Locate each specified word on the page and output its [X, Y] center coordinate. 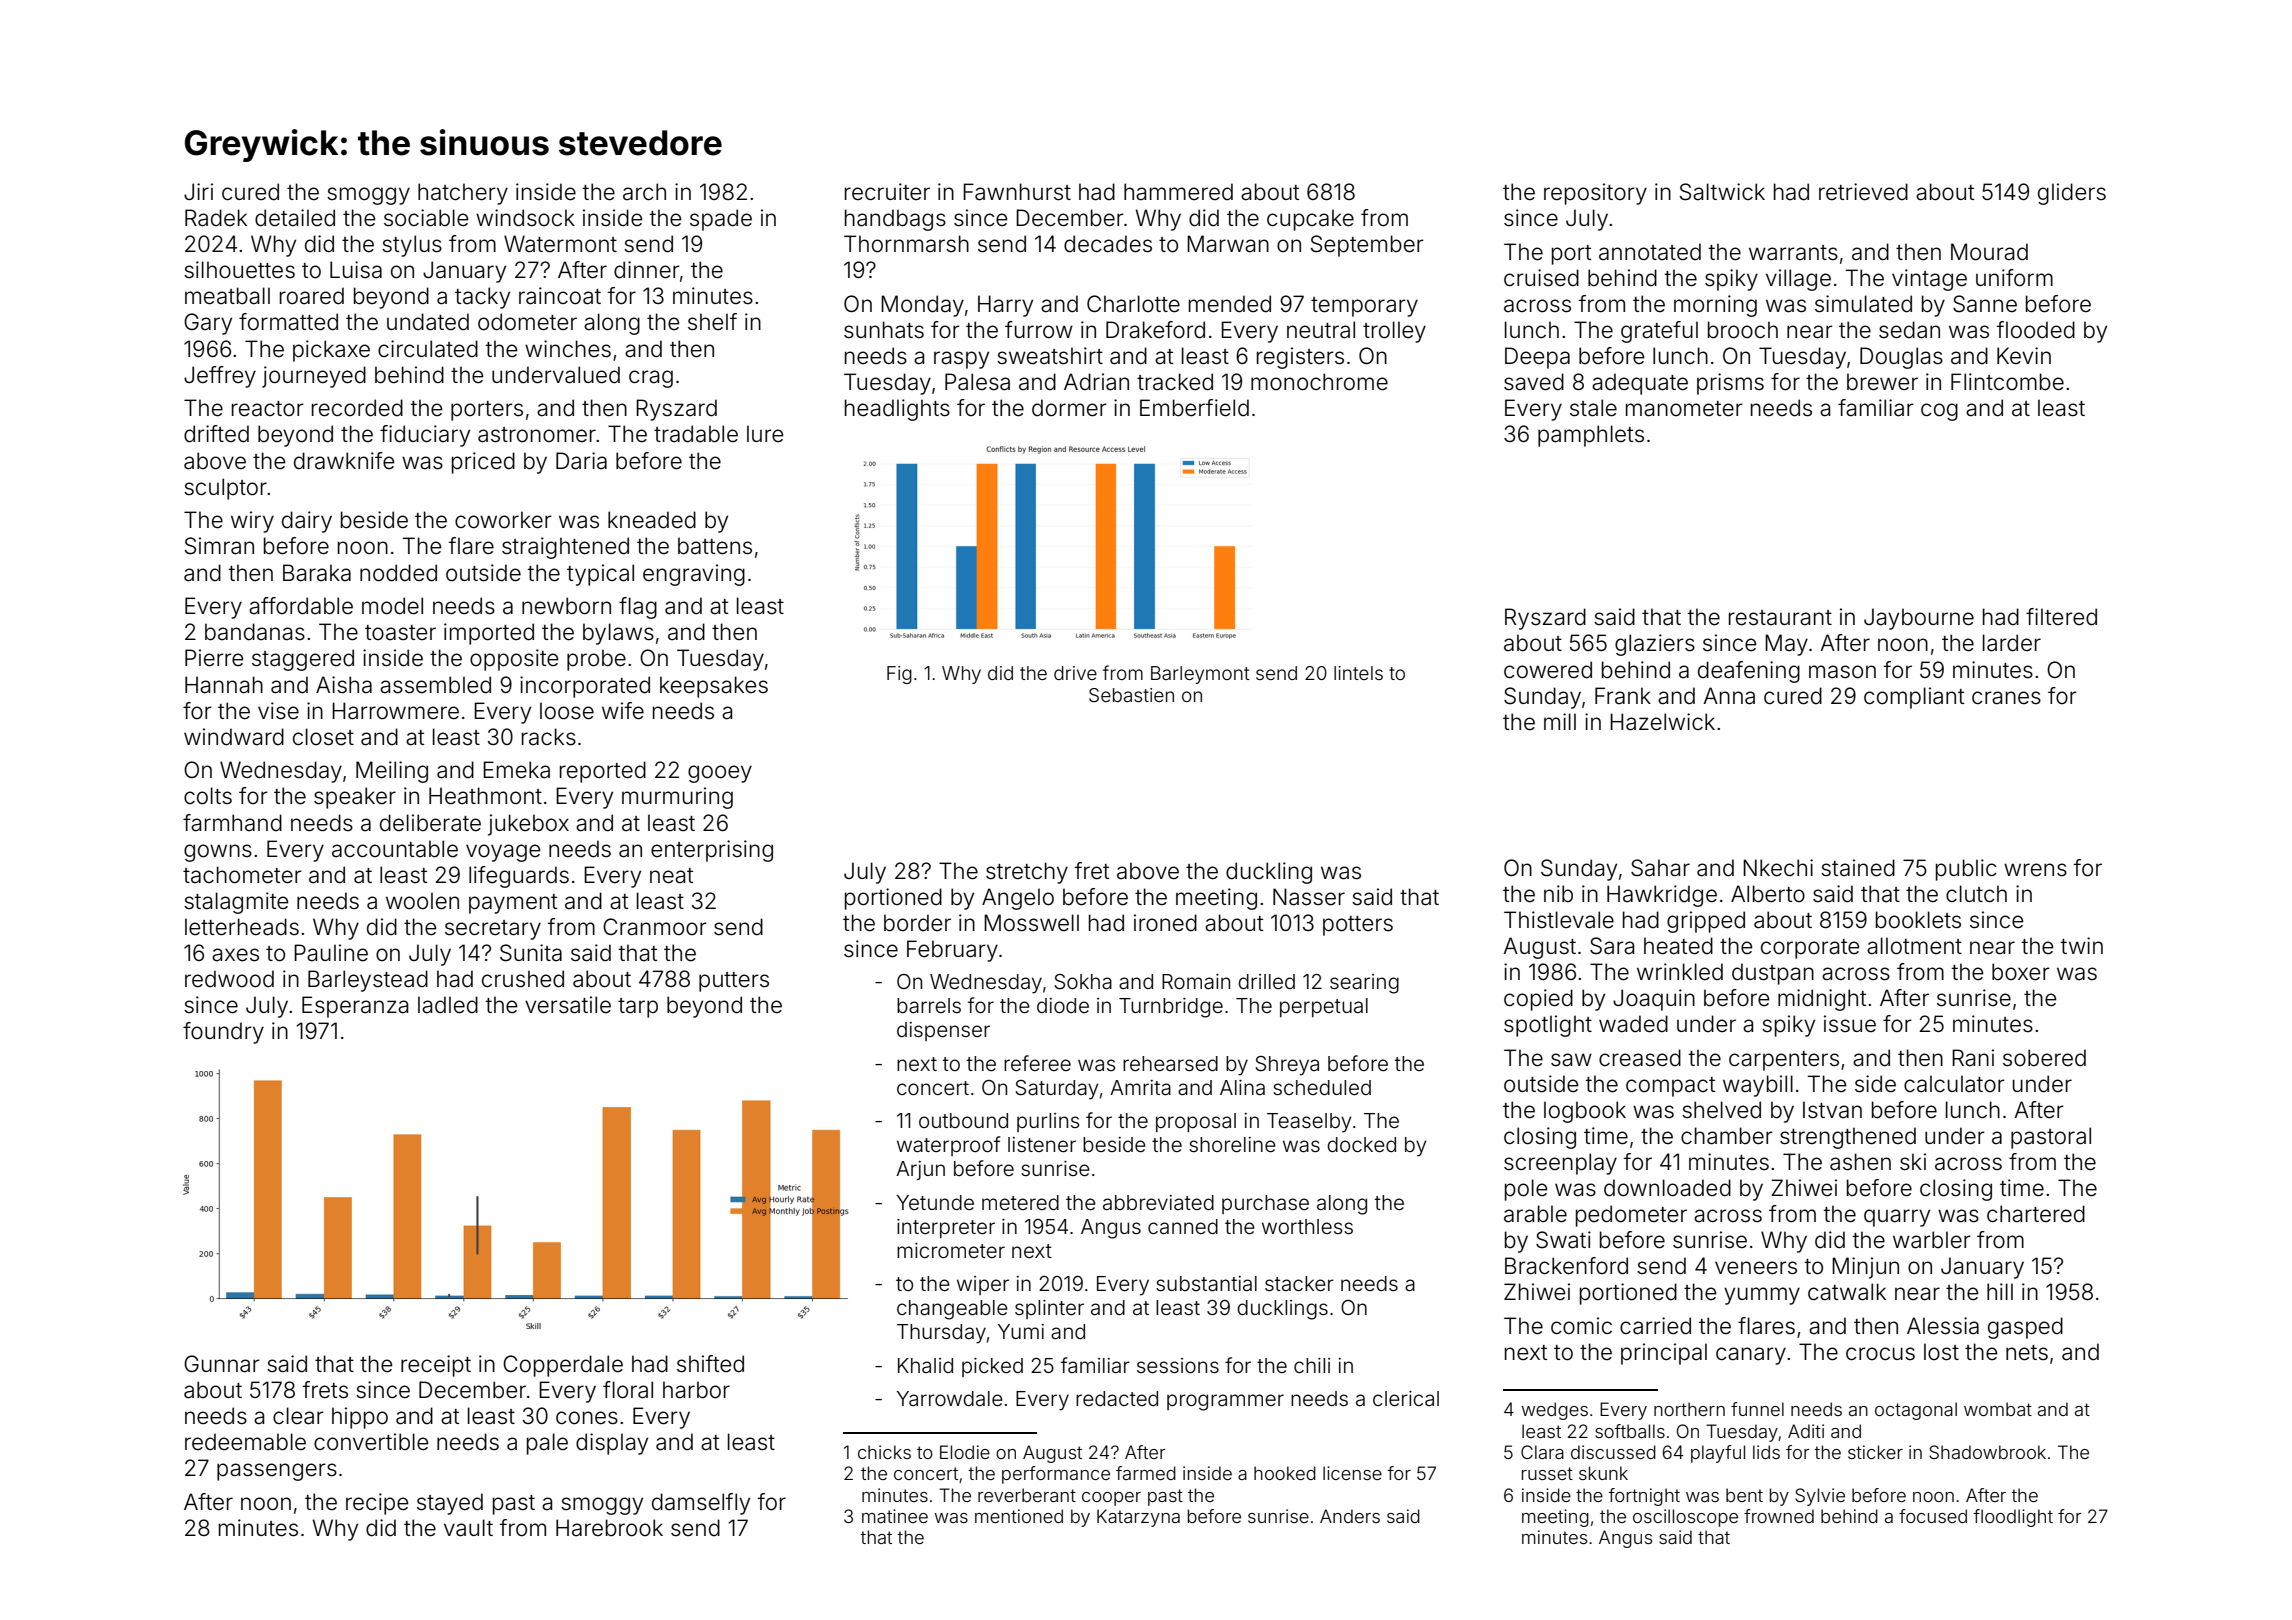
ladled [448, 1005]
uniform [2014, 278]
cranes [2006, 698]
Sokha [1083, 982]
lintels [1358, 673]
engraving [694, 575]
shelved [1721, 1110]
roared [312, 296]
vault [468, 1528]
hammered [1178, 192]
